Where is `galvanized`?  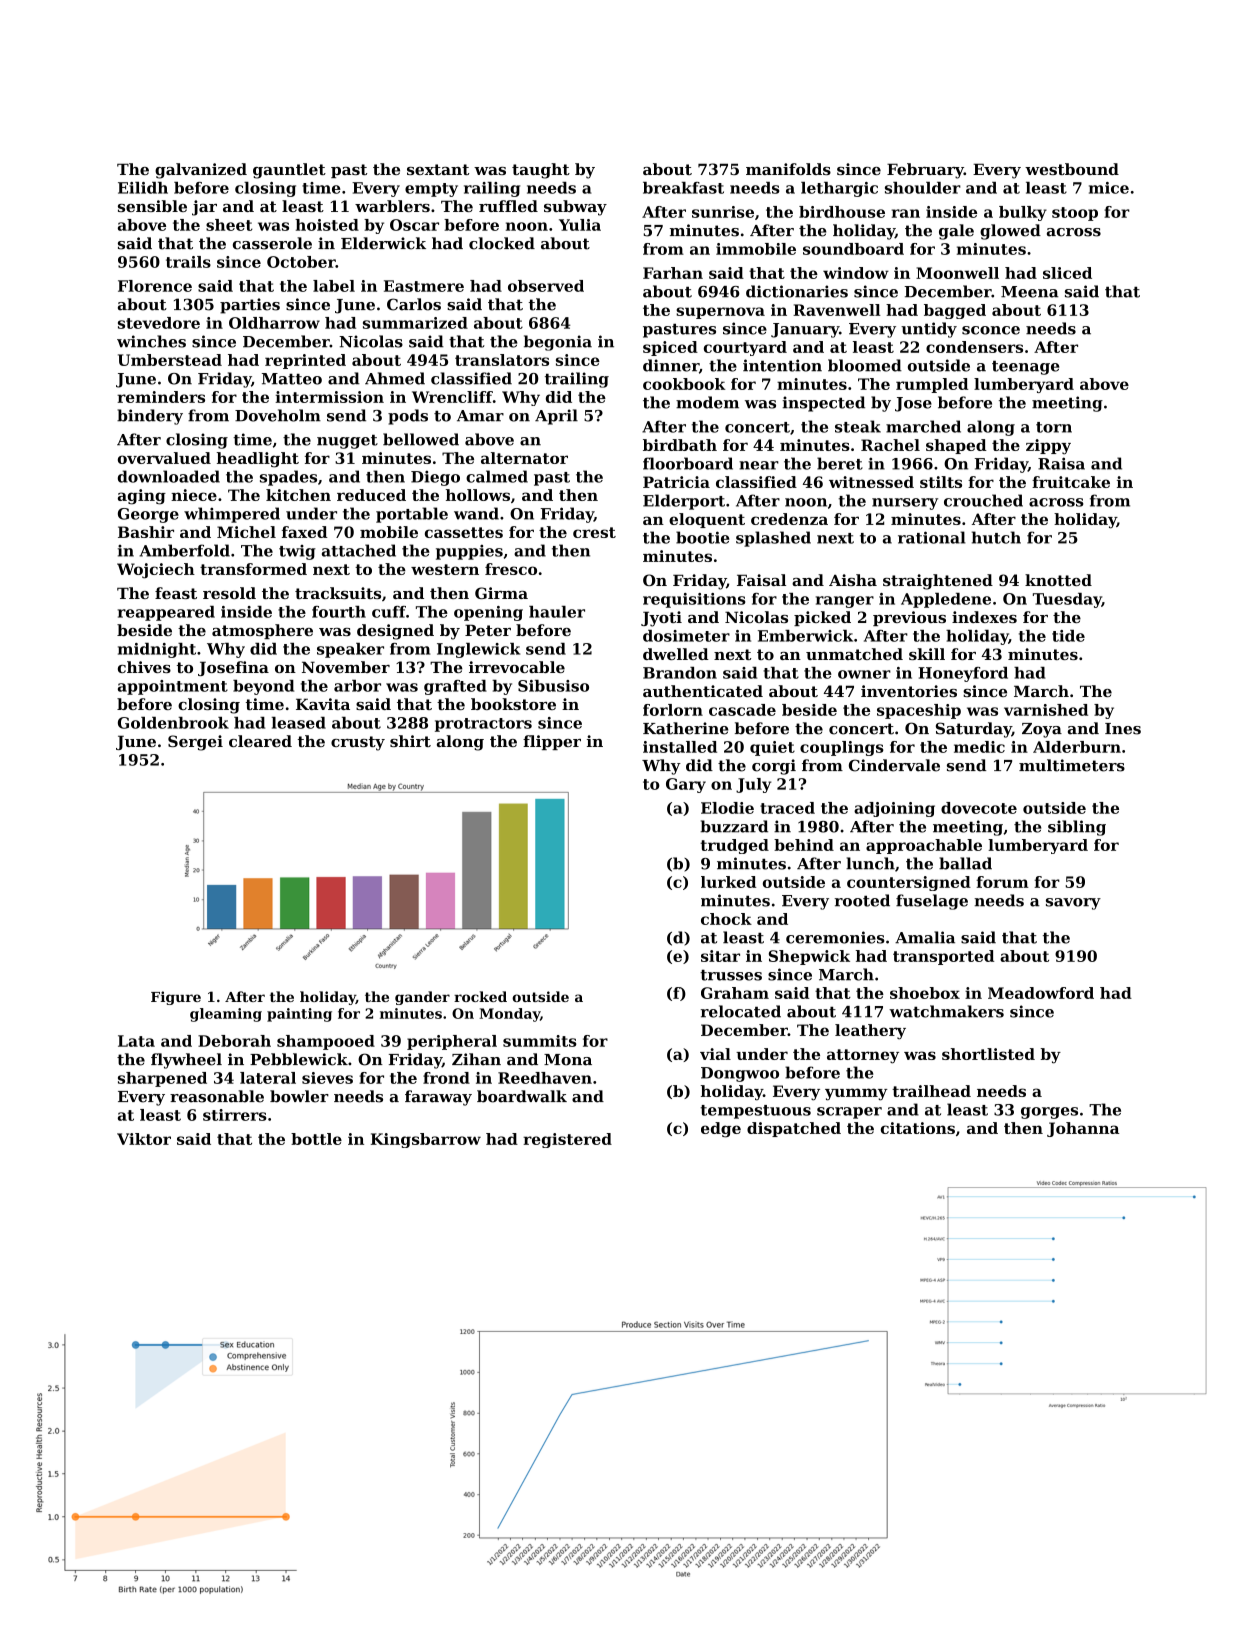
galvanized is located at coordinates (201, 171).
